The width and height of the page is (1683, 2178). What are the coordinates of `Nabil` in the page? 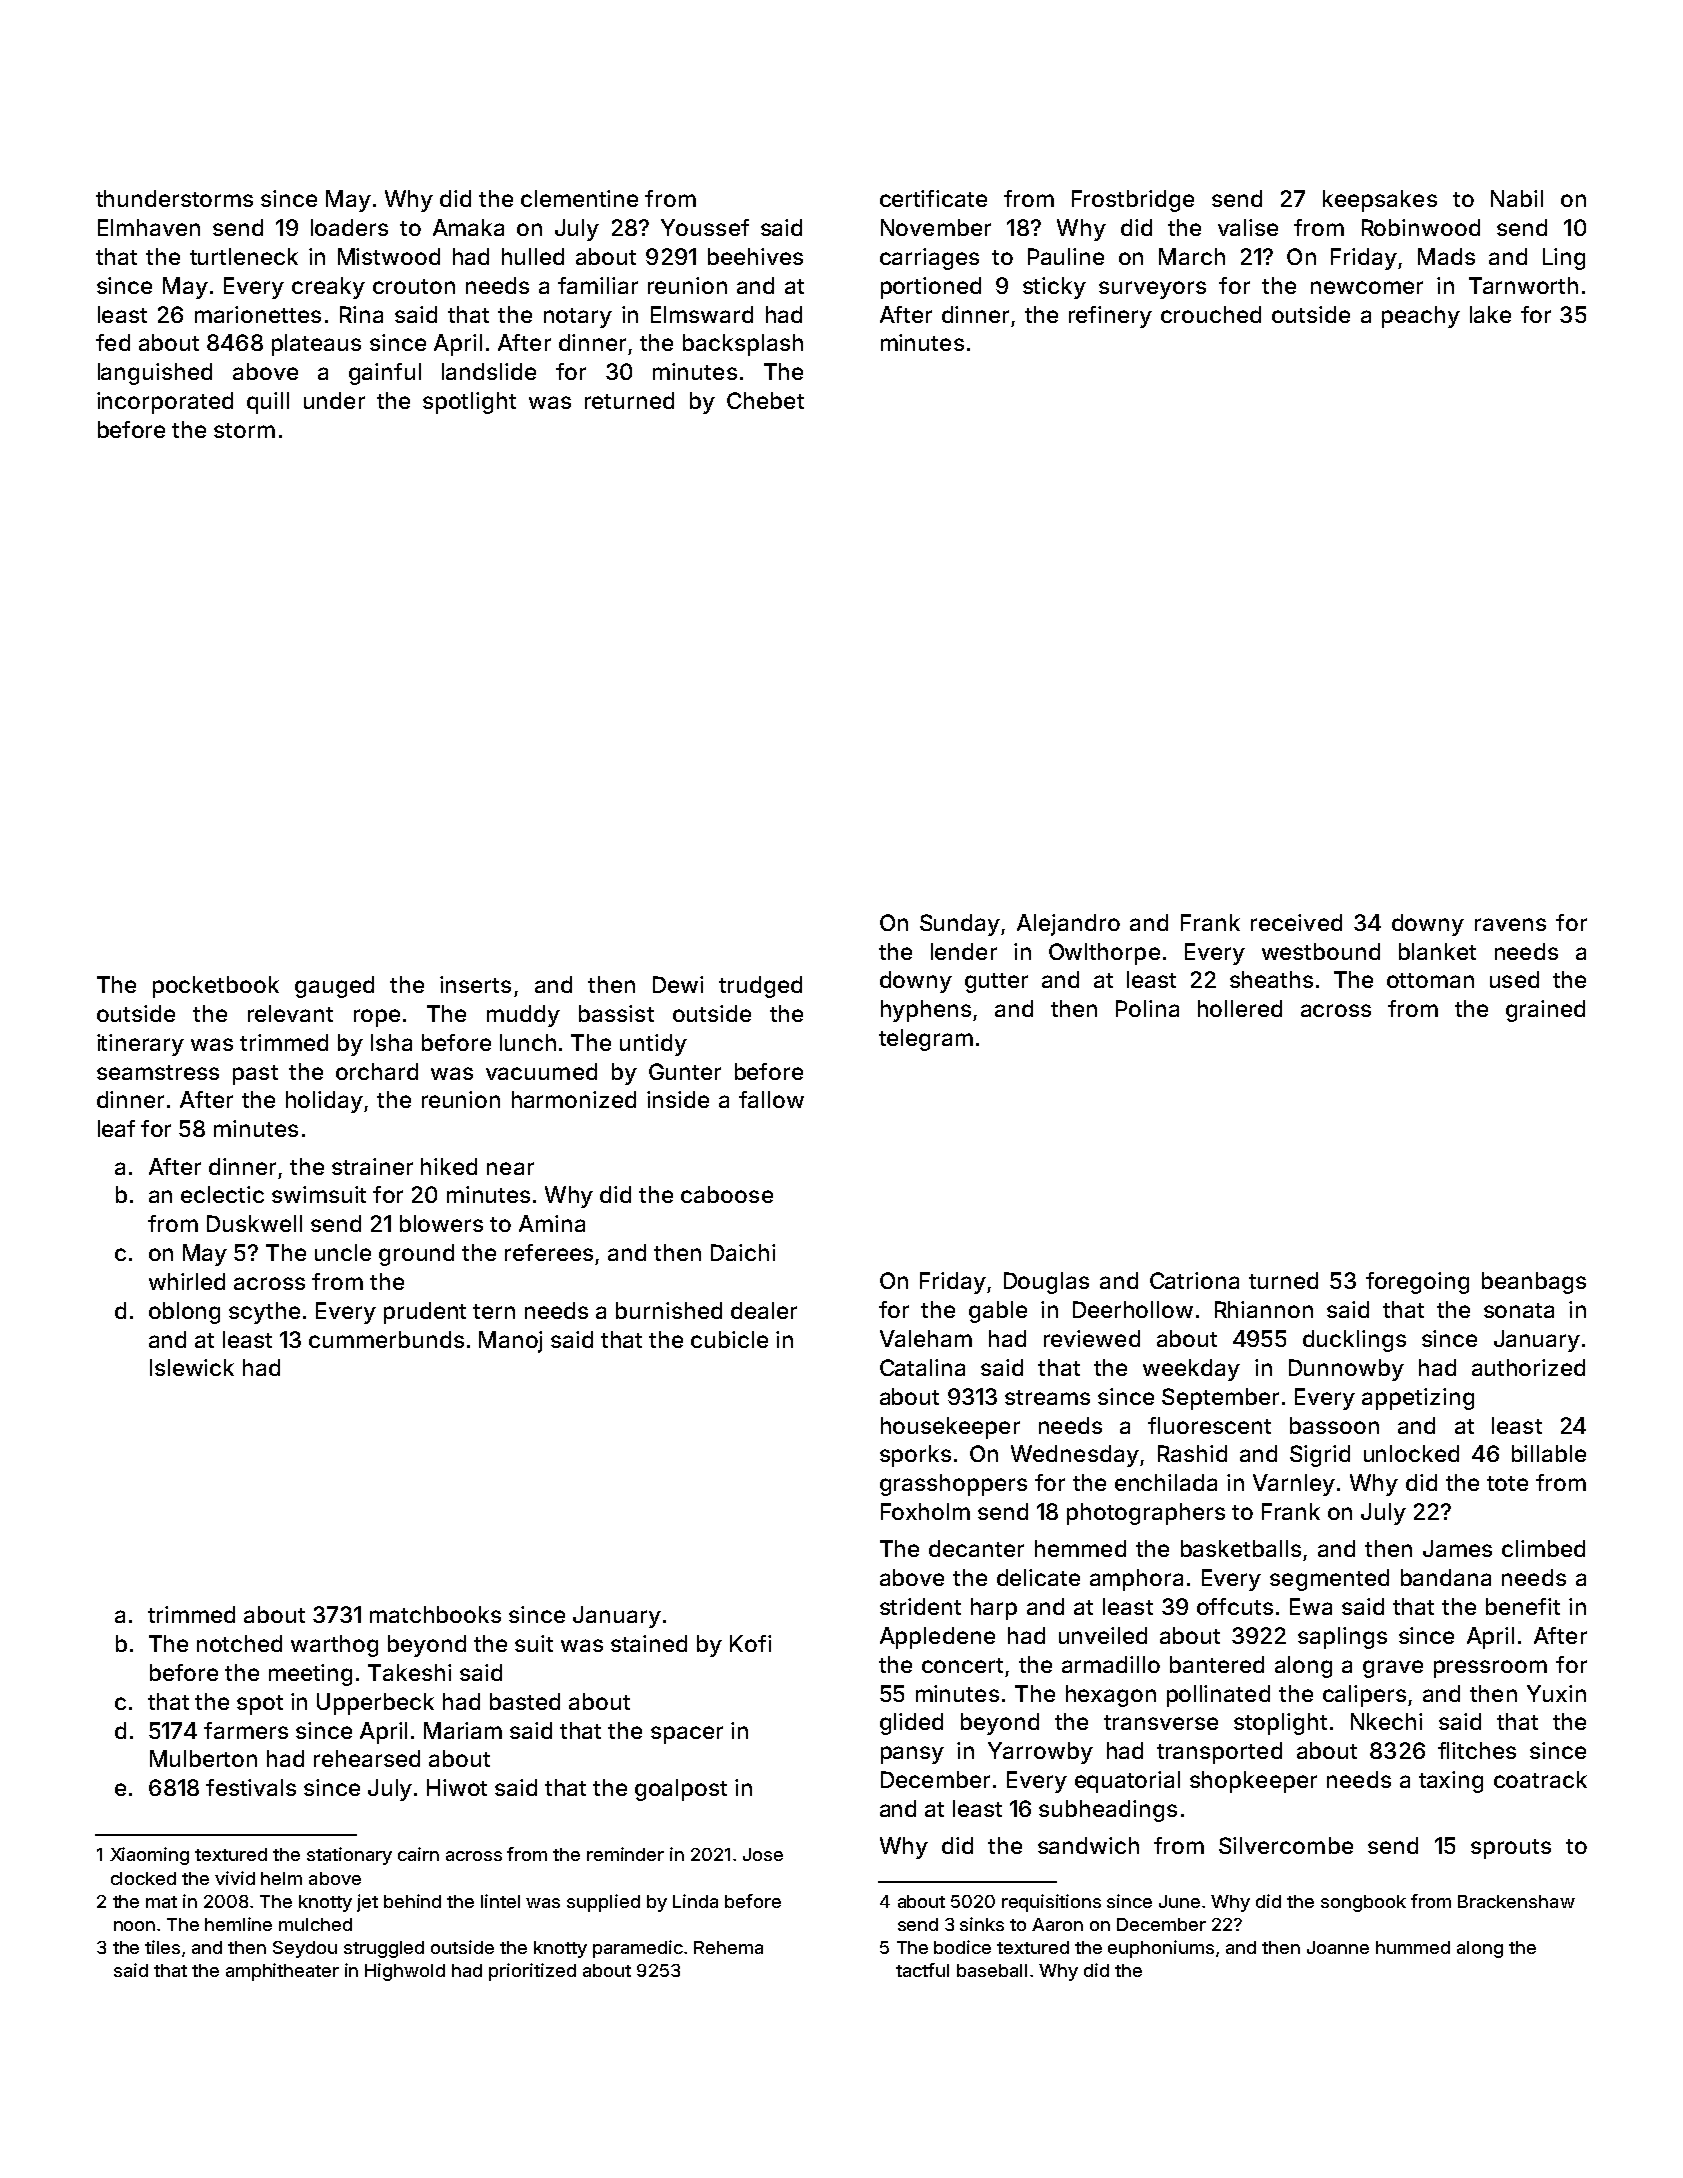 It's located at (1517, 198).
